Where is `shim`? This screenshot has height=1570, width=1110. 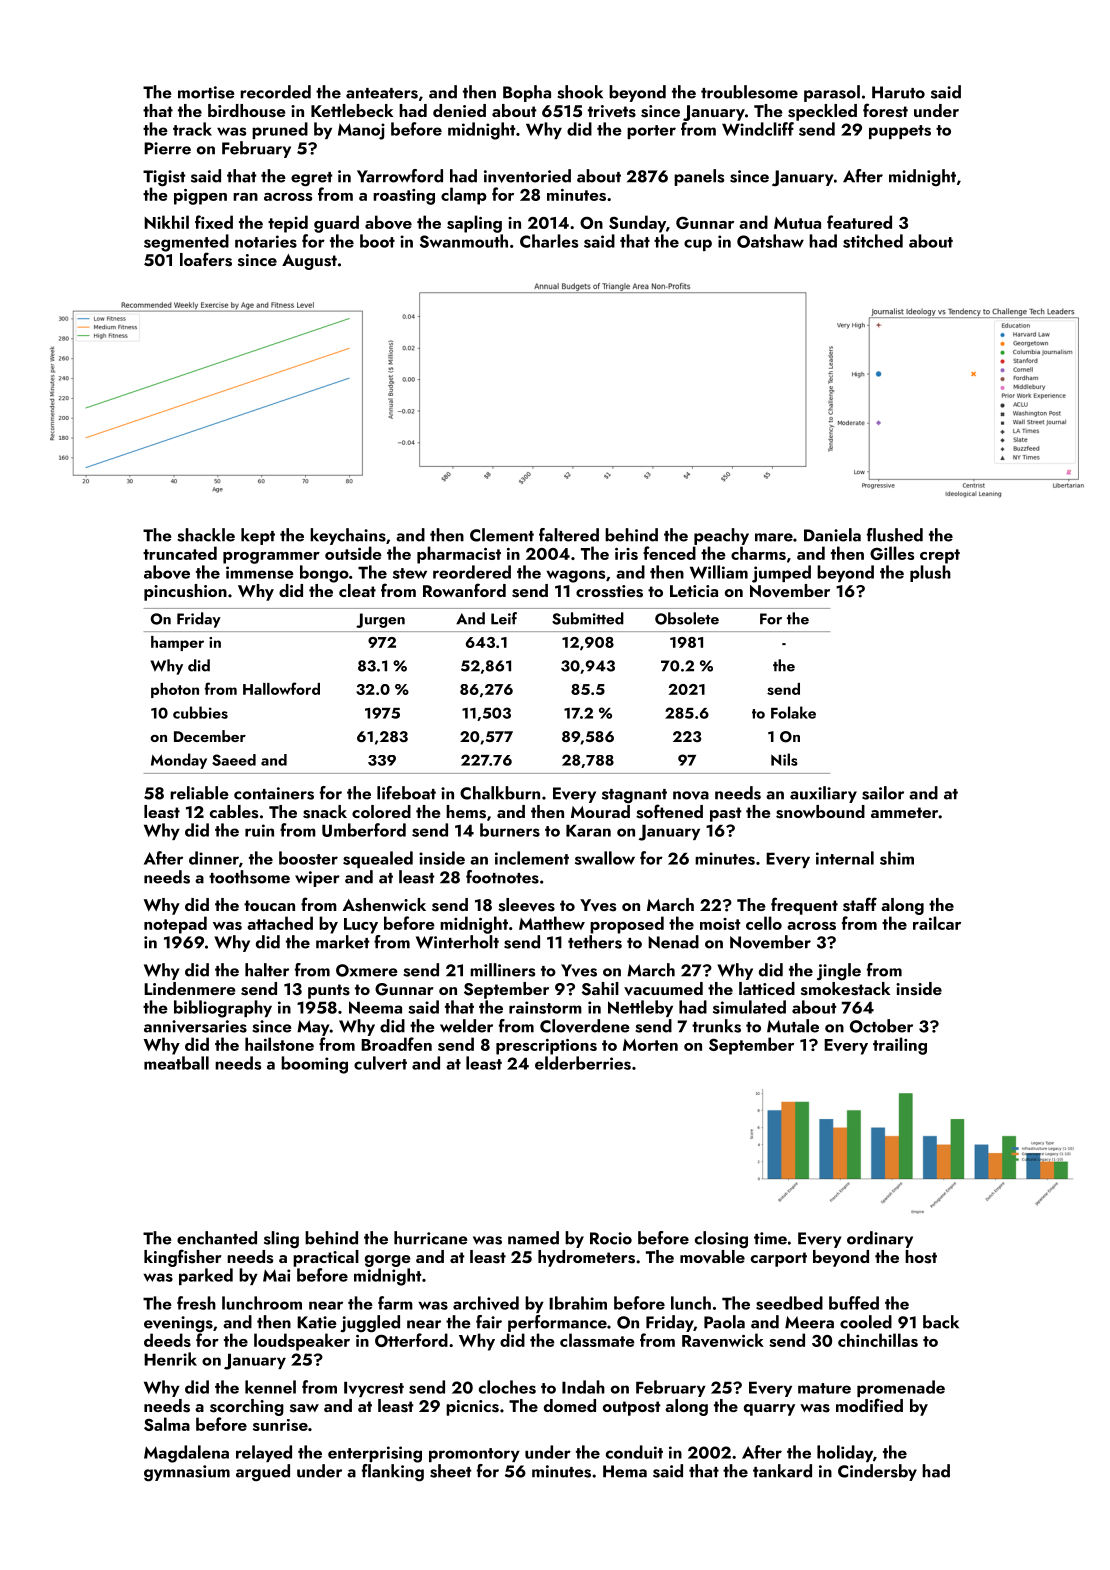 shim is located at coordinates (897, 858).
